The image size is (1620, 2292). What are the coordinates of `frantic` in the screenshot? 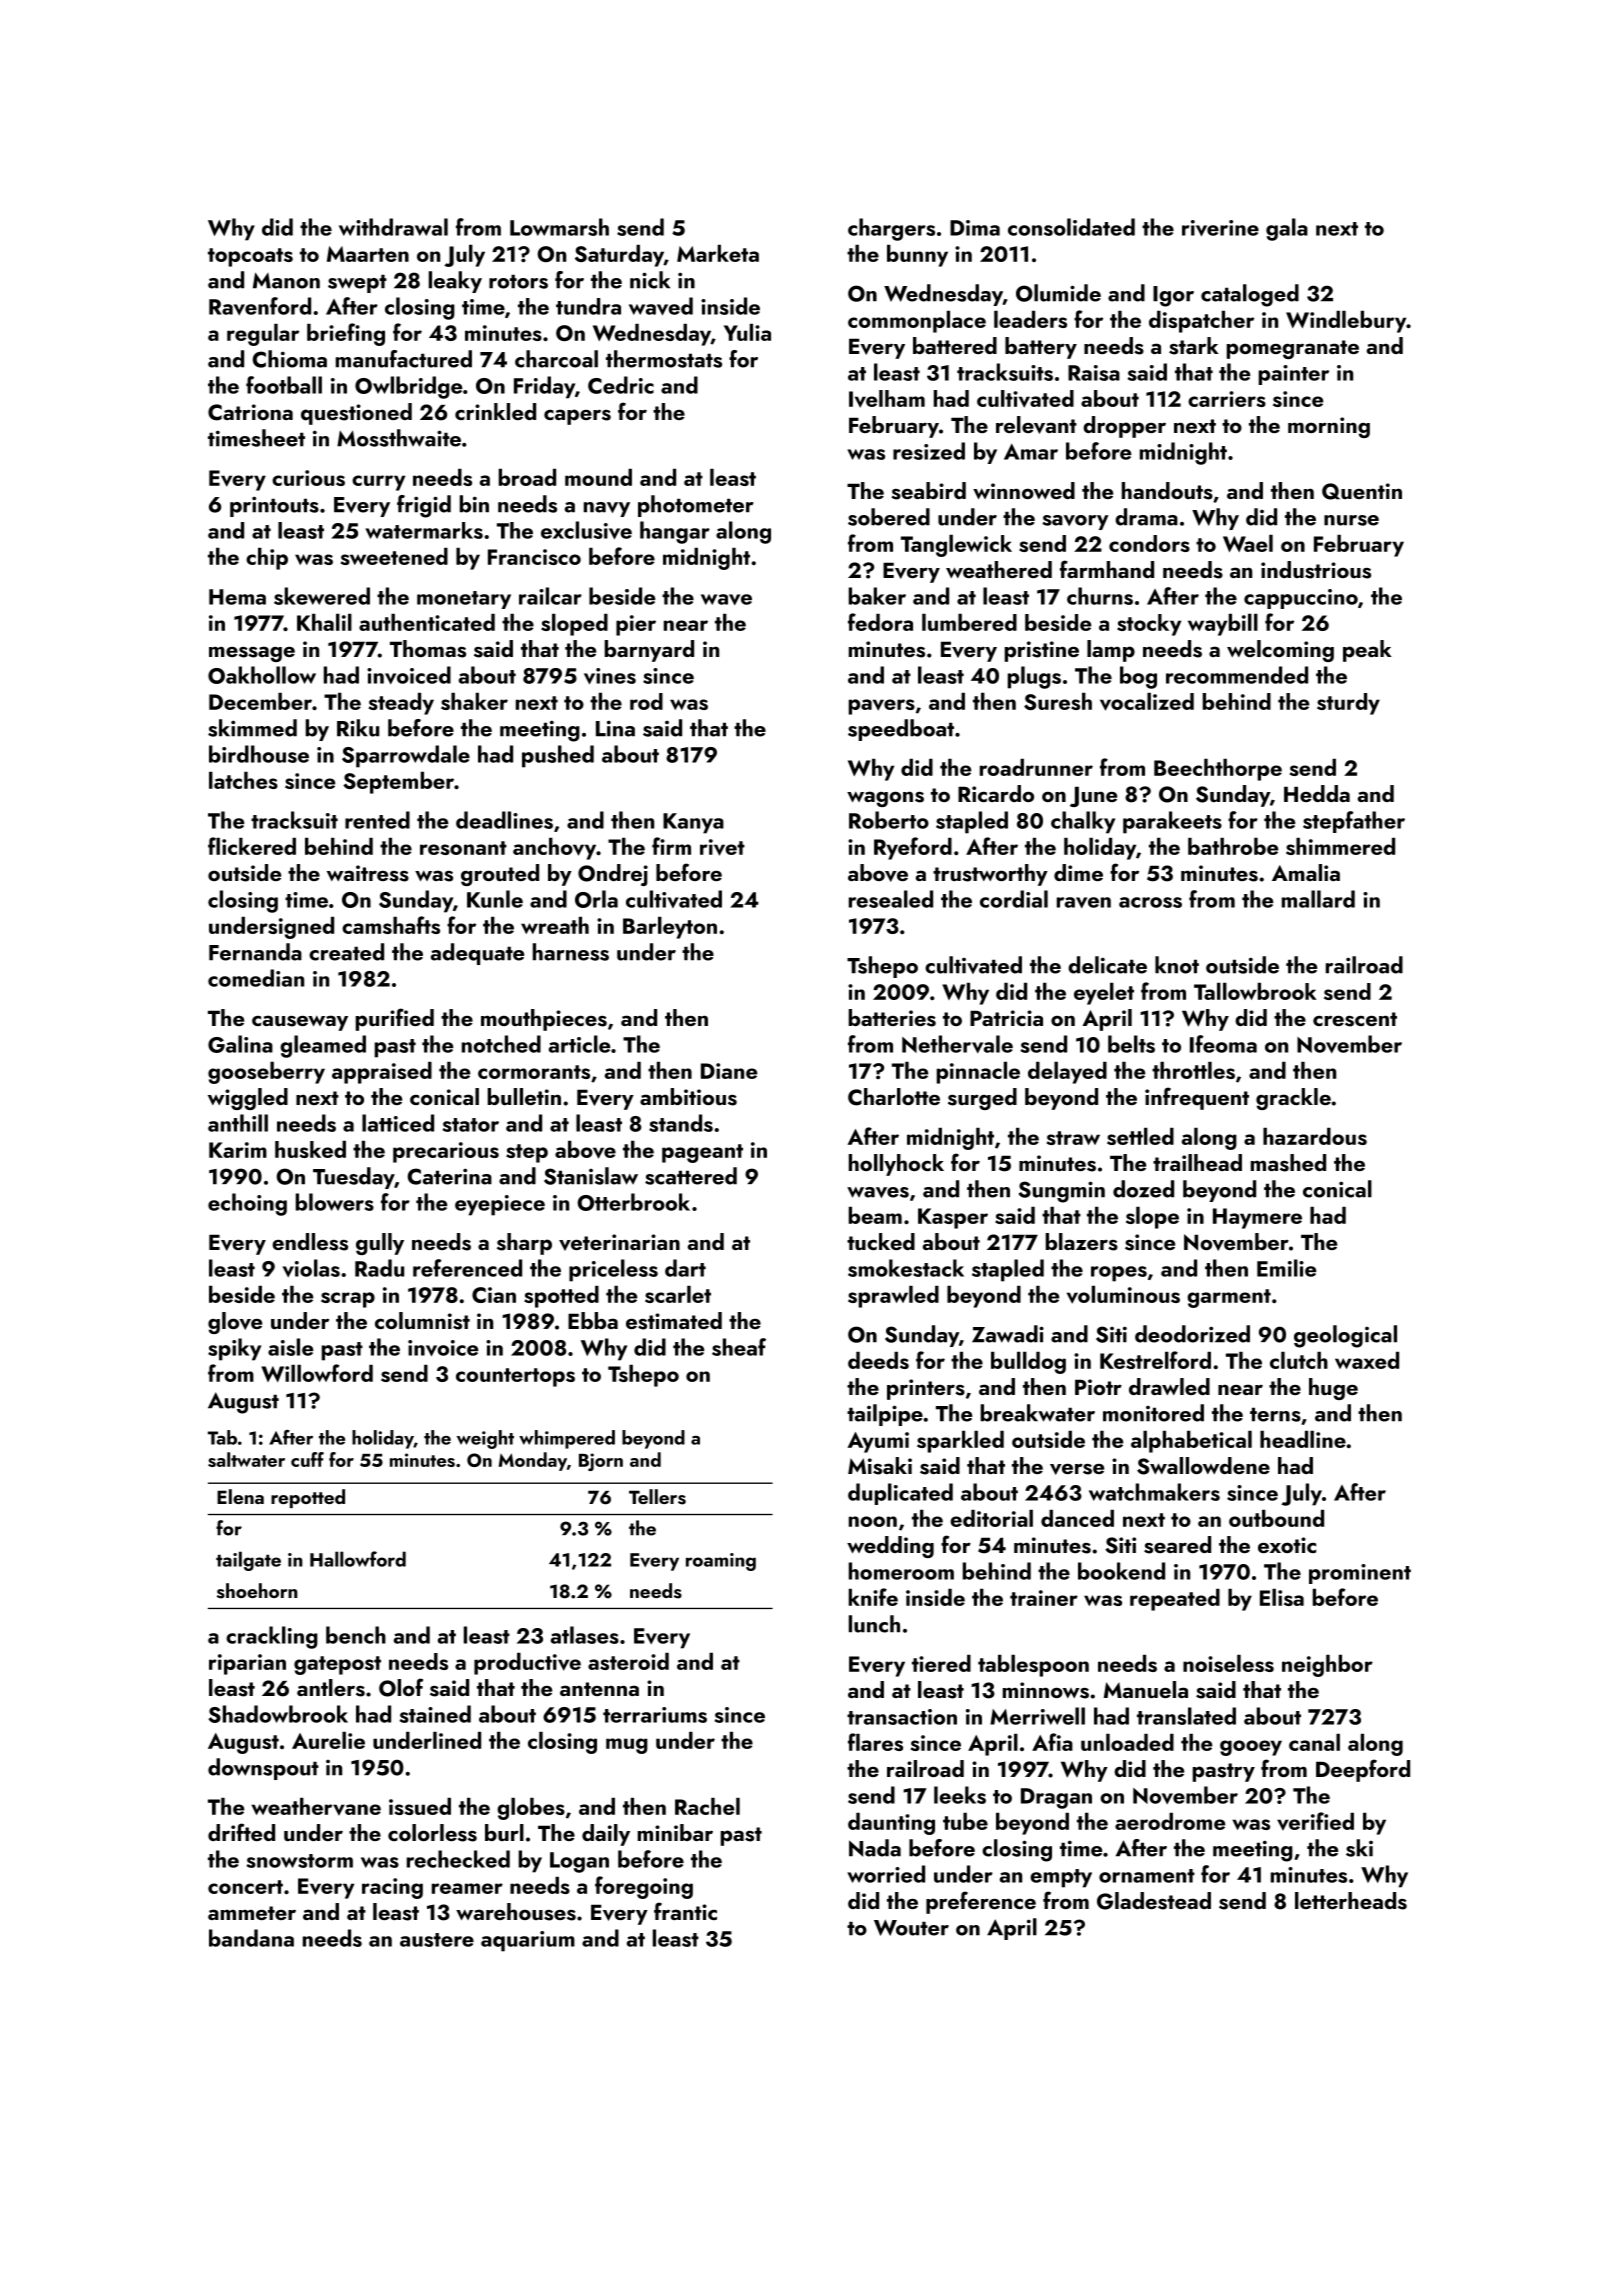 It's located at (685, 1911).
